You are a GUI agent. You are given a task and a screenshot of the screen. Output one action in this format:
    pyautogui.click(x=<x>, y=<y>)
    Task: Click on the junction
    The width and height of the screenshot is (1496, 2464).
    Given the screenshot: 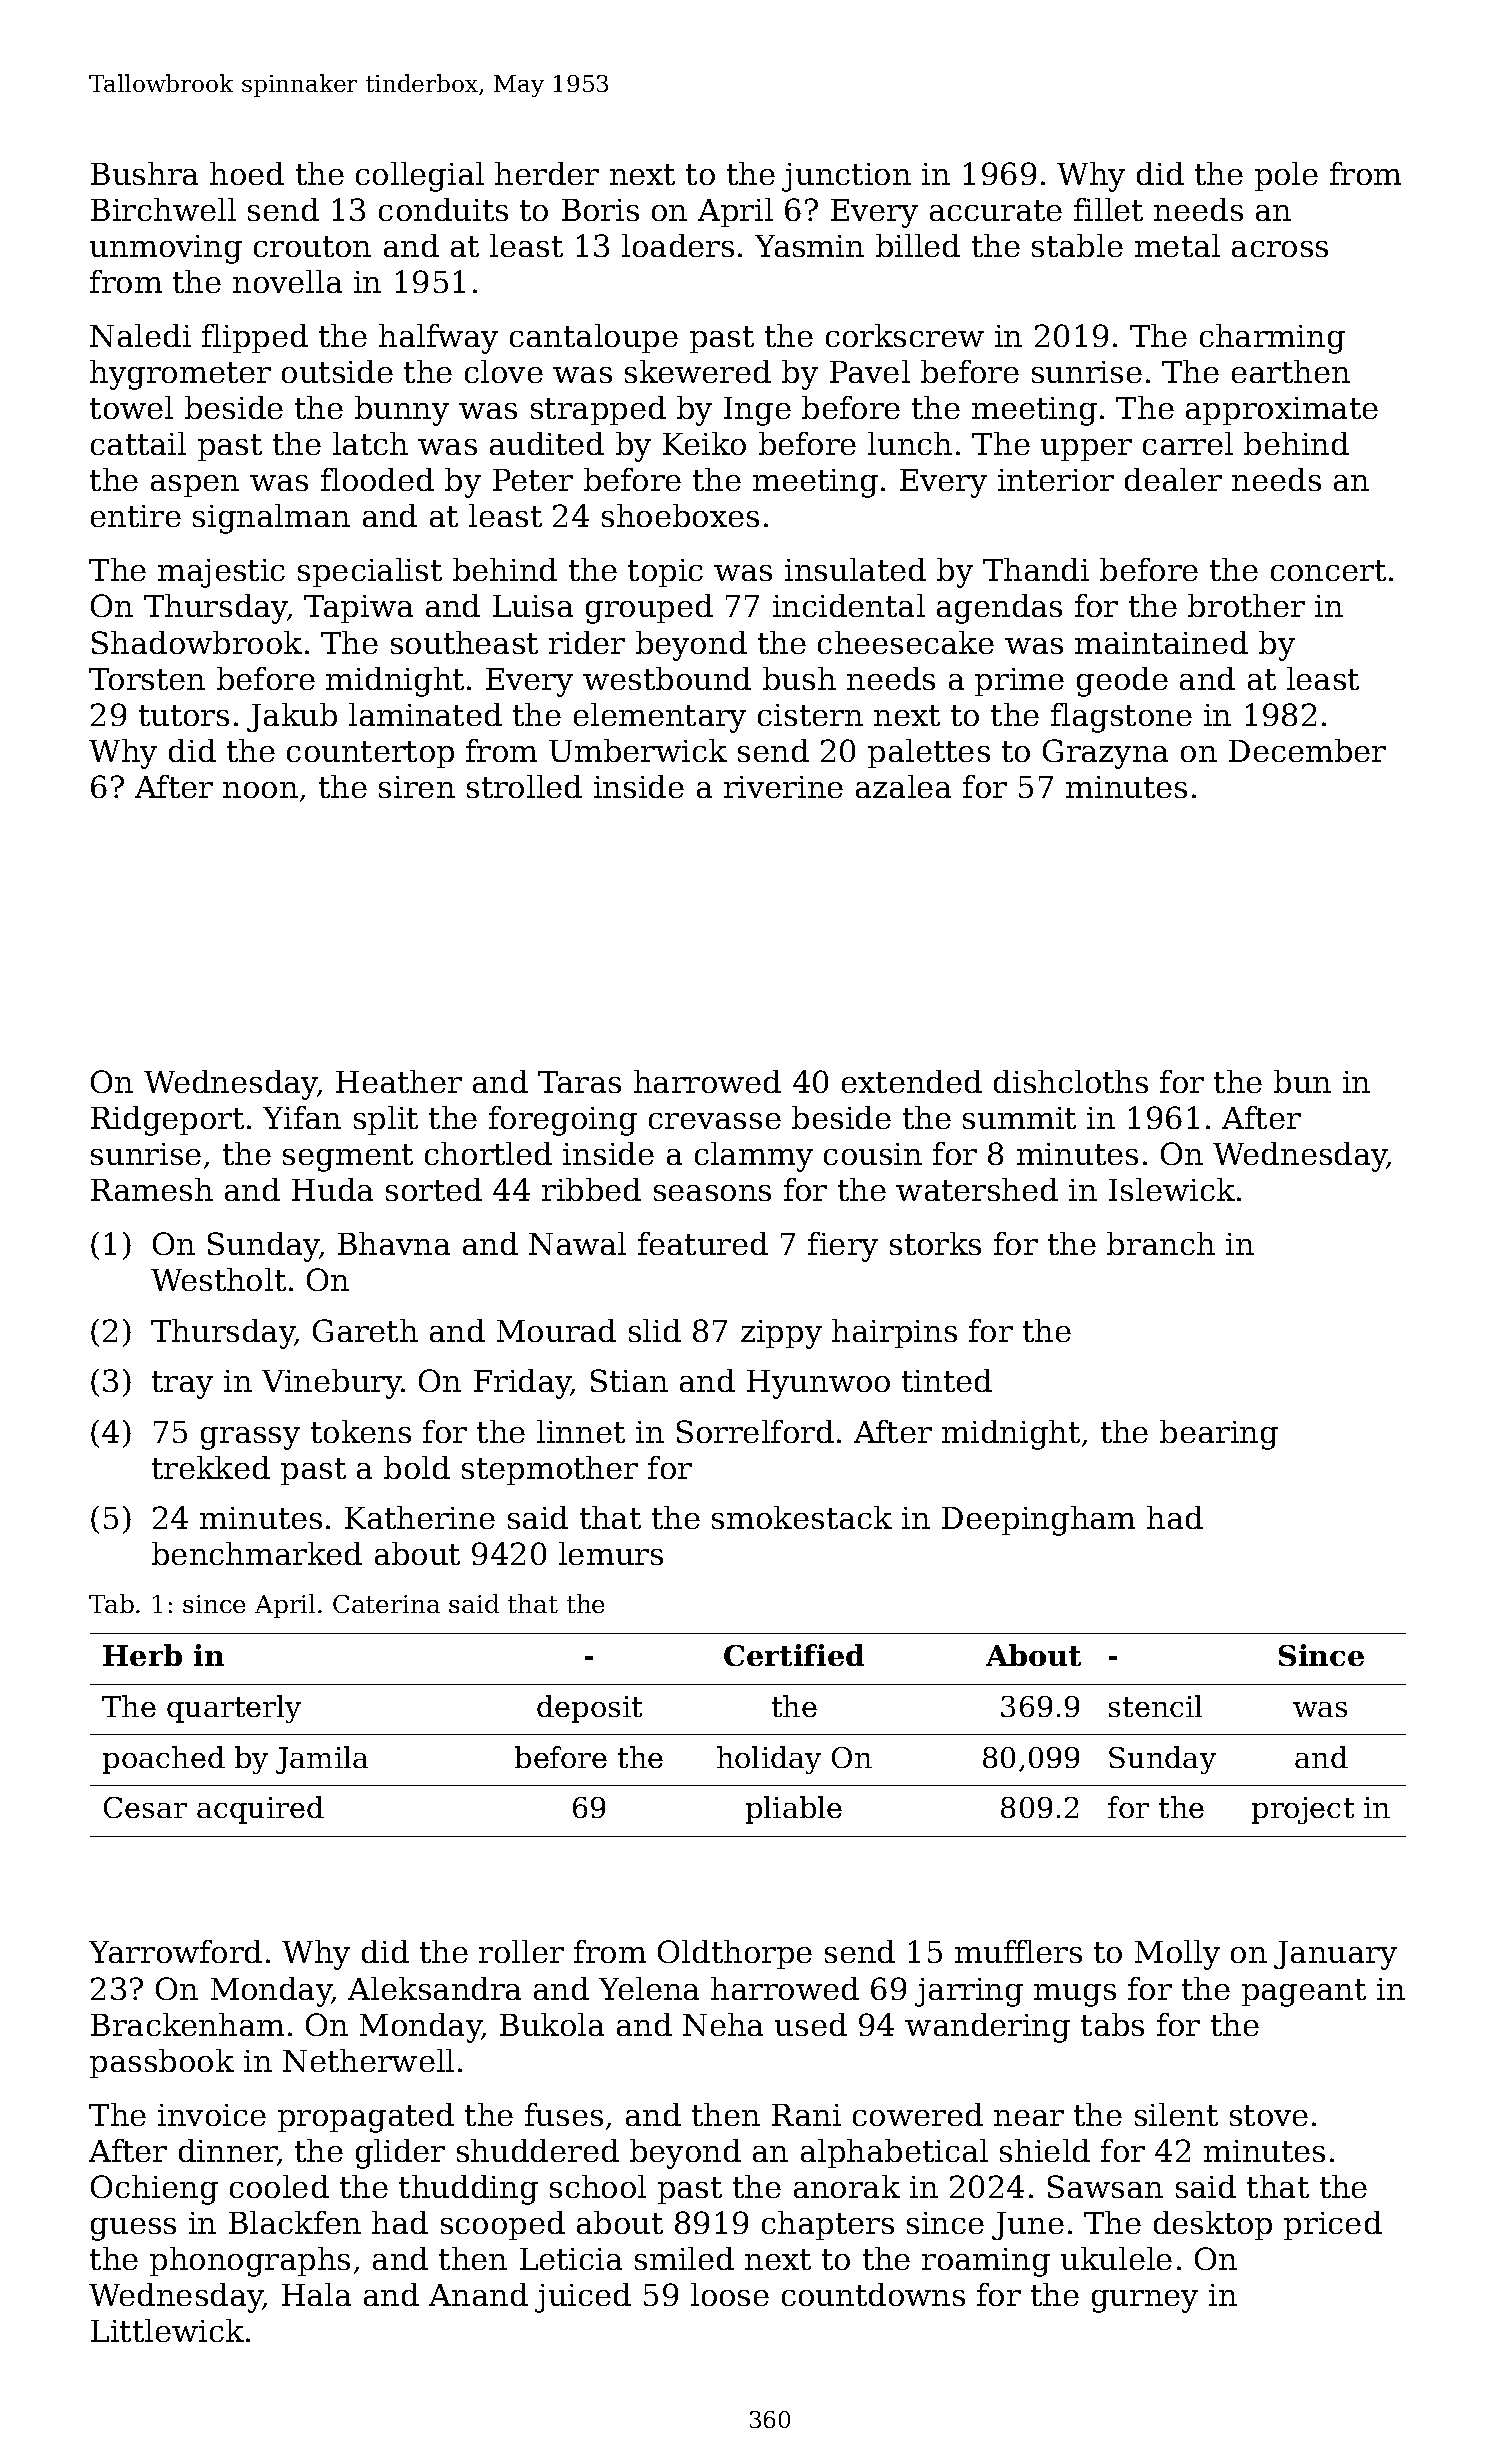 What is the action you would take?
    pyautogui.click(x=846, y=177)
